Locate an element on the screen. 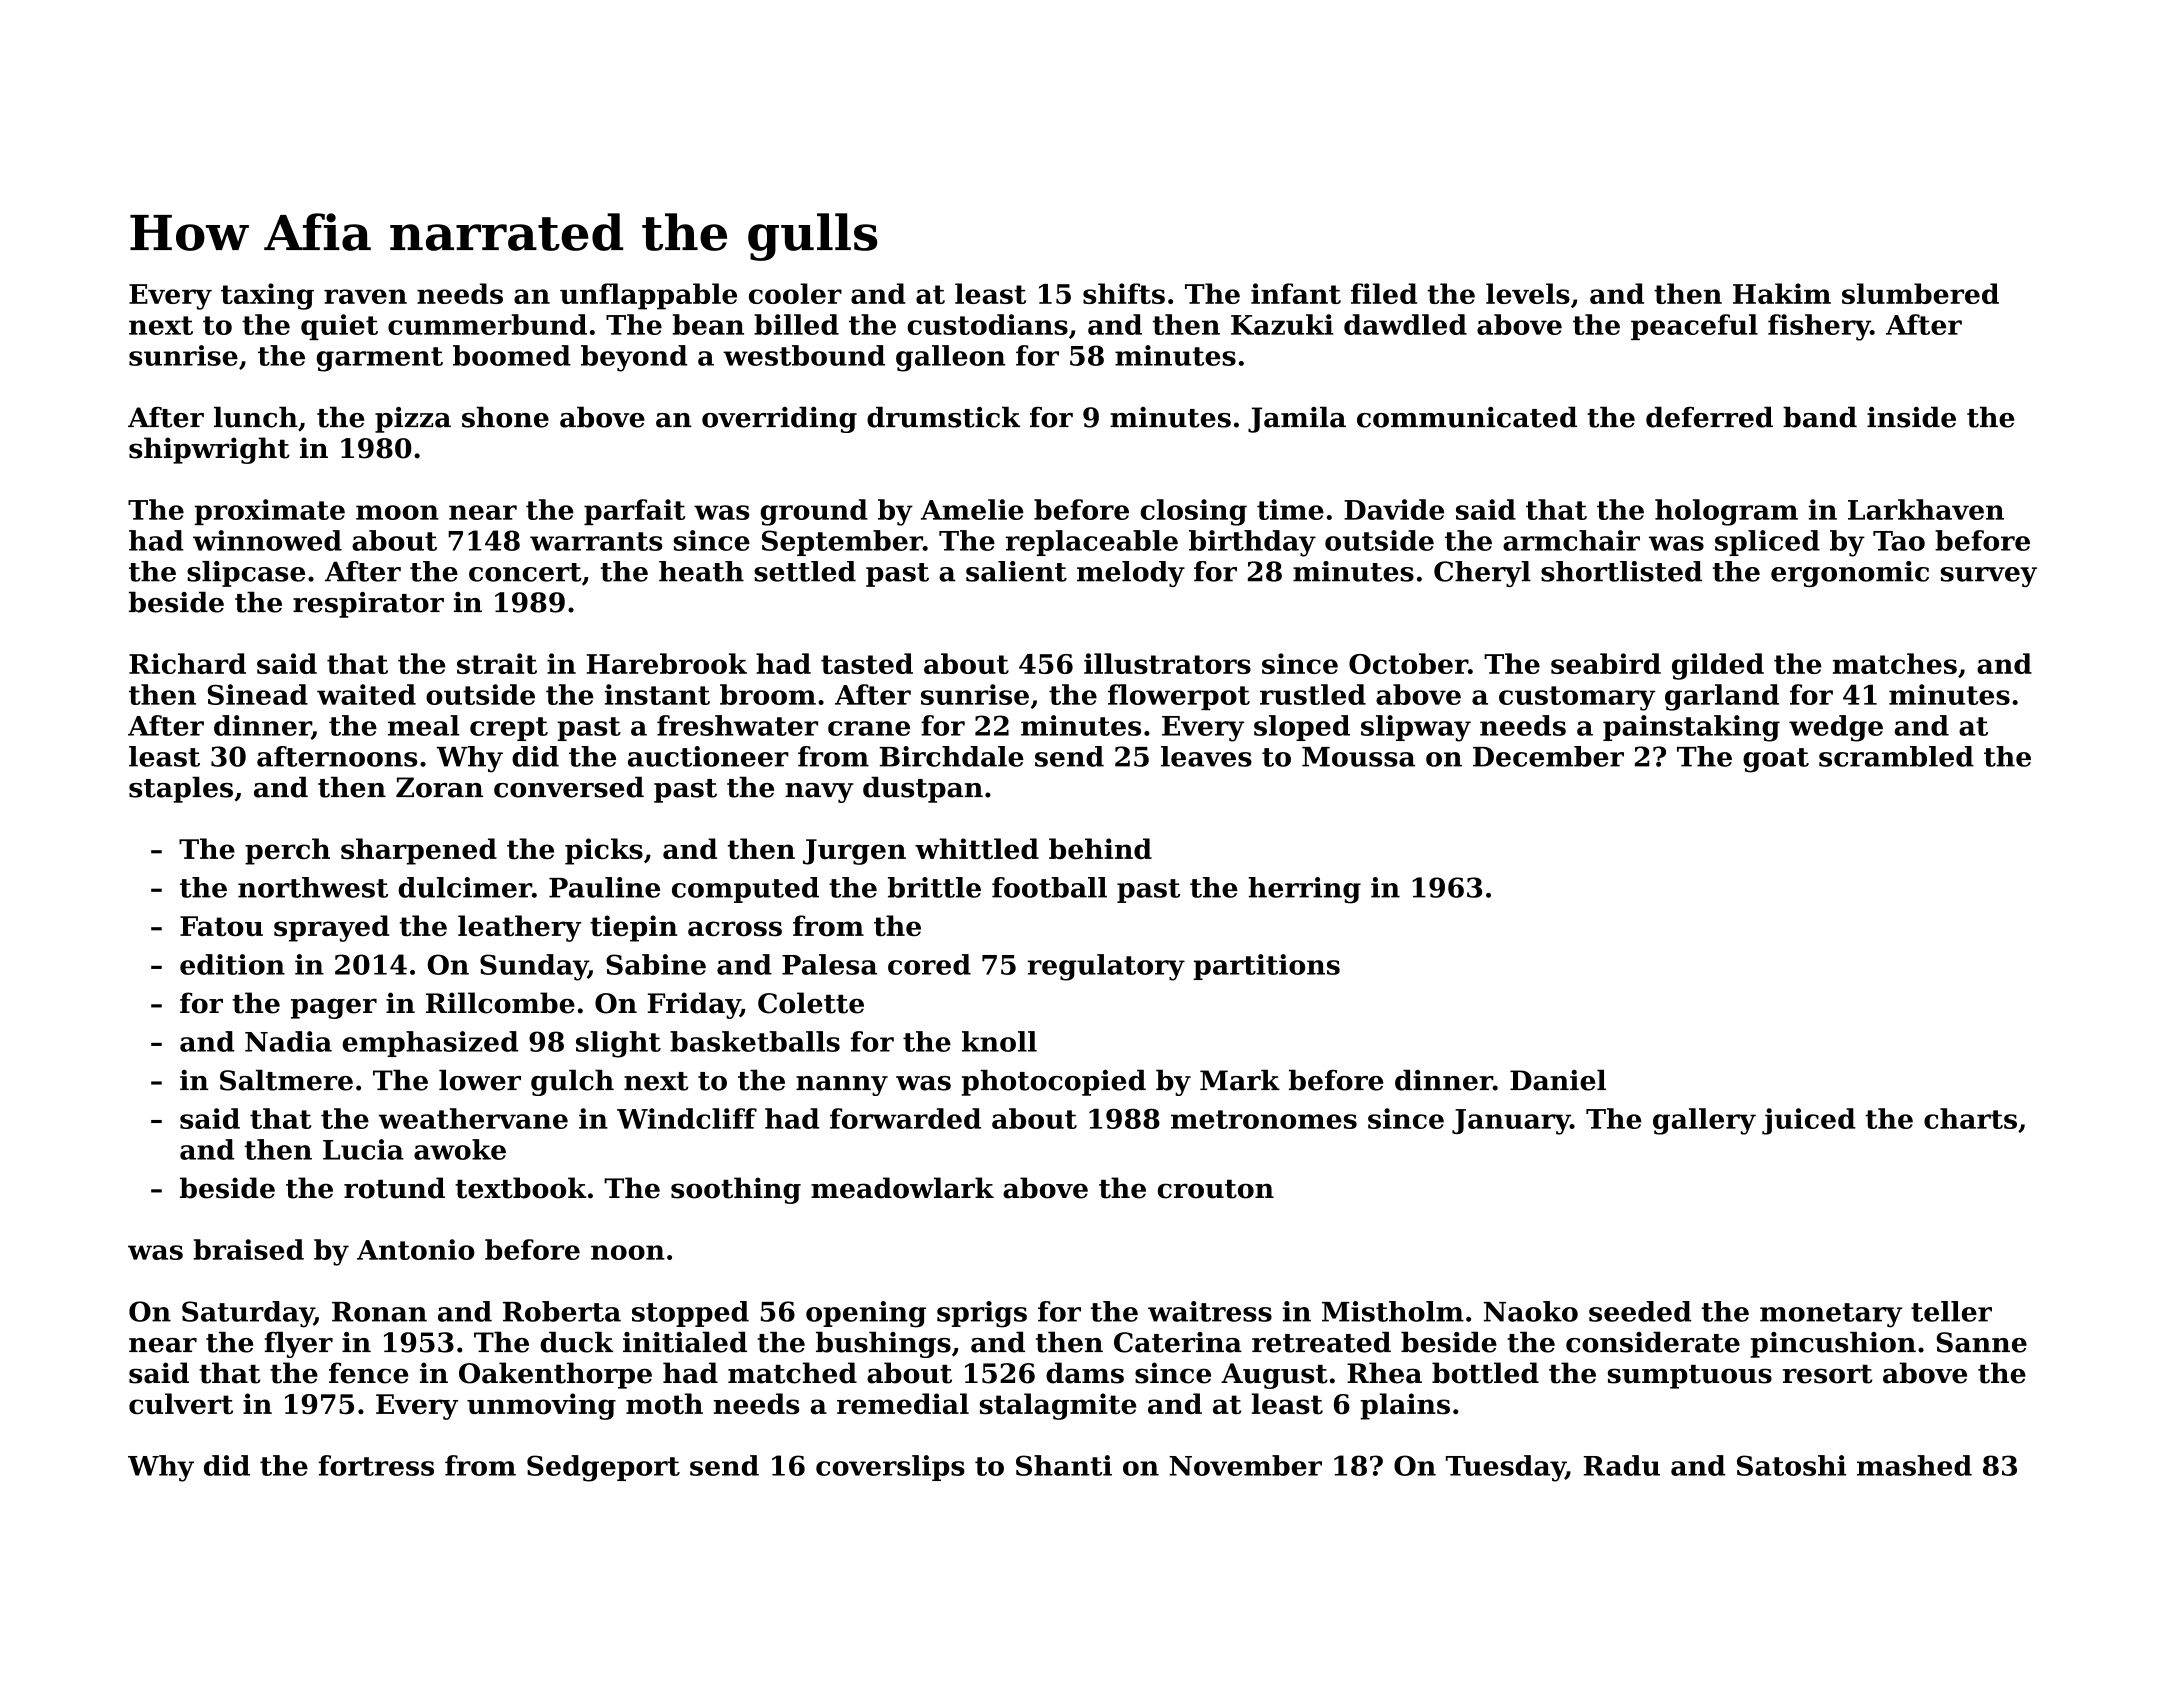  Sinead is located at coordinates (258, 694).
